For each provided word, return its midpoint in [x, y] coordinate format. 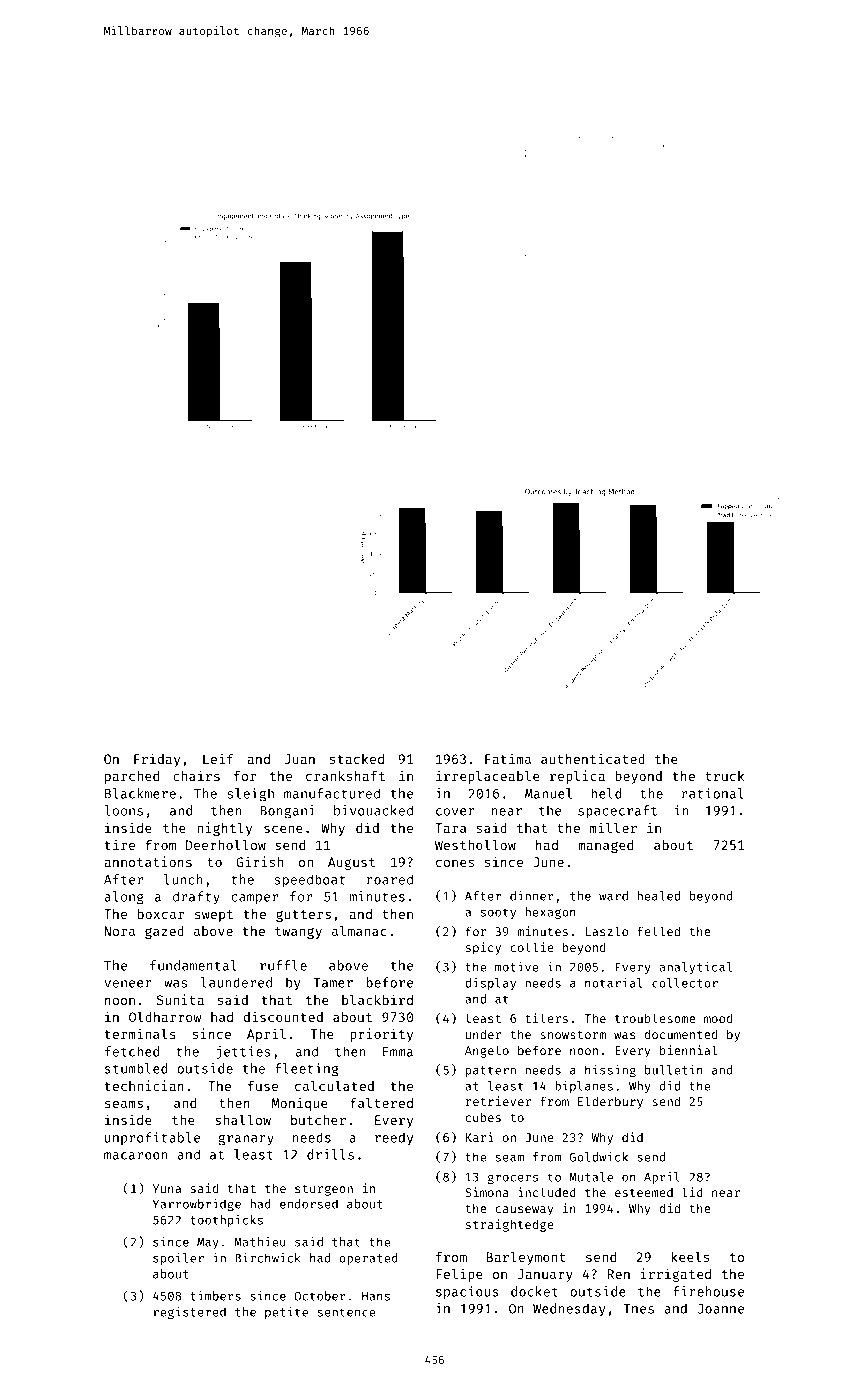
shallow [243, 1119]
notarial [613, 983]
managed [606, 846]
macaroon [136, 1156]
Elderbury [610, 1102]
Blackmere [140, 793]
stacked [357, 759]
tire [120, 844]
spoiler [178, 1259]
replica [577, 777]
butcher [318, 1120]
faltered [381, 1102]
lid [692, 1192]
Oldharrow [165, 1016]
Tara [450, 828]
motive [517, 967]
